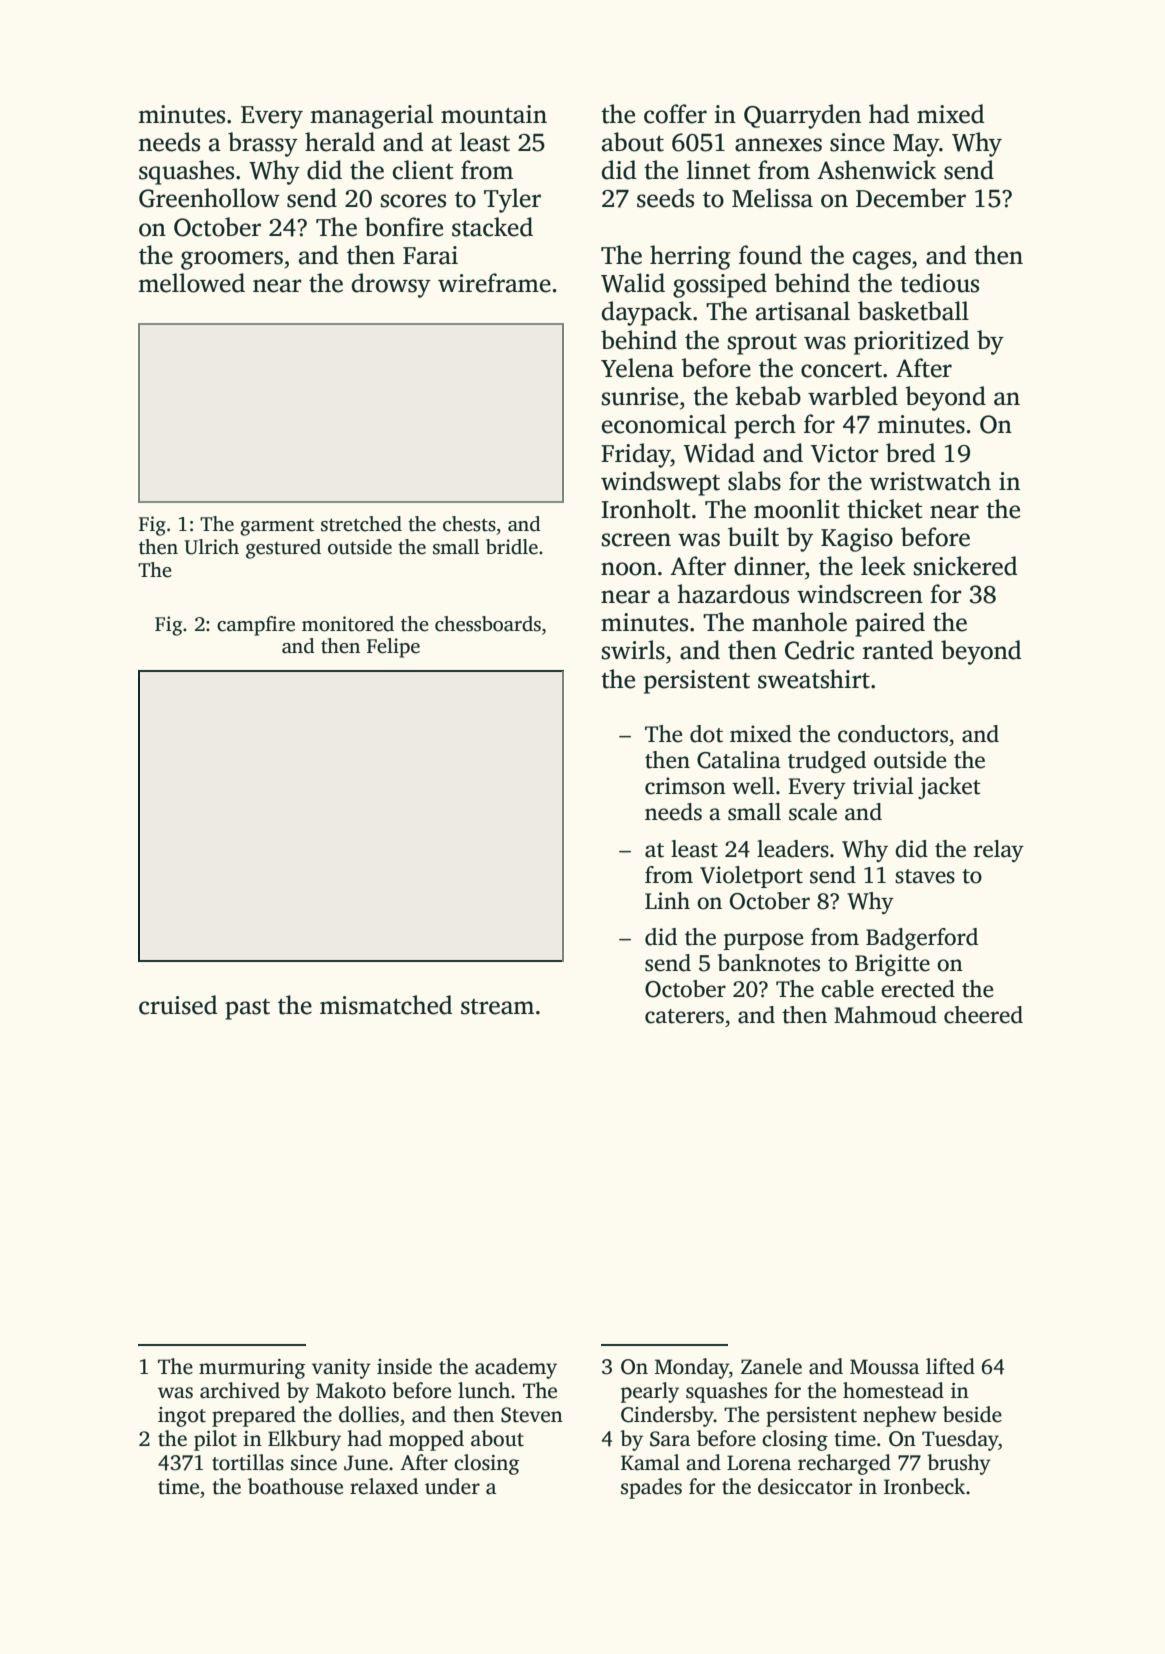 This screenshot has height=1654, width=1165. Describe the element at coordinates (759, 1463) in the screenshot. I see `Lorena` at that location.
